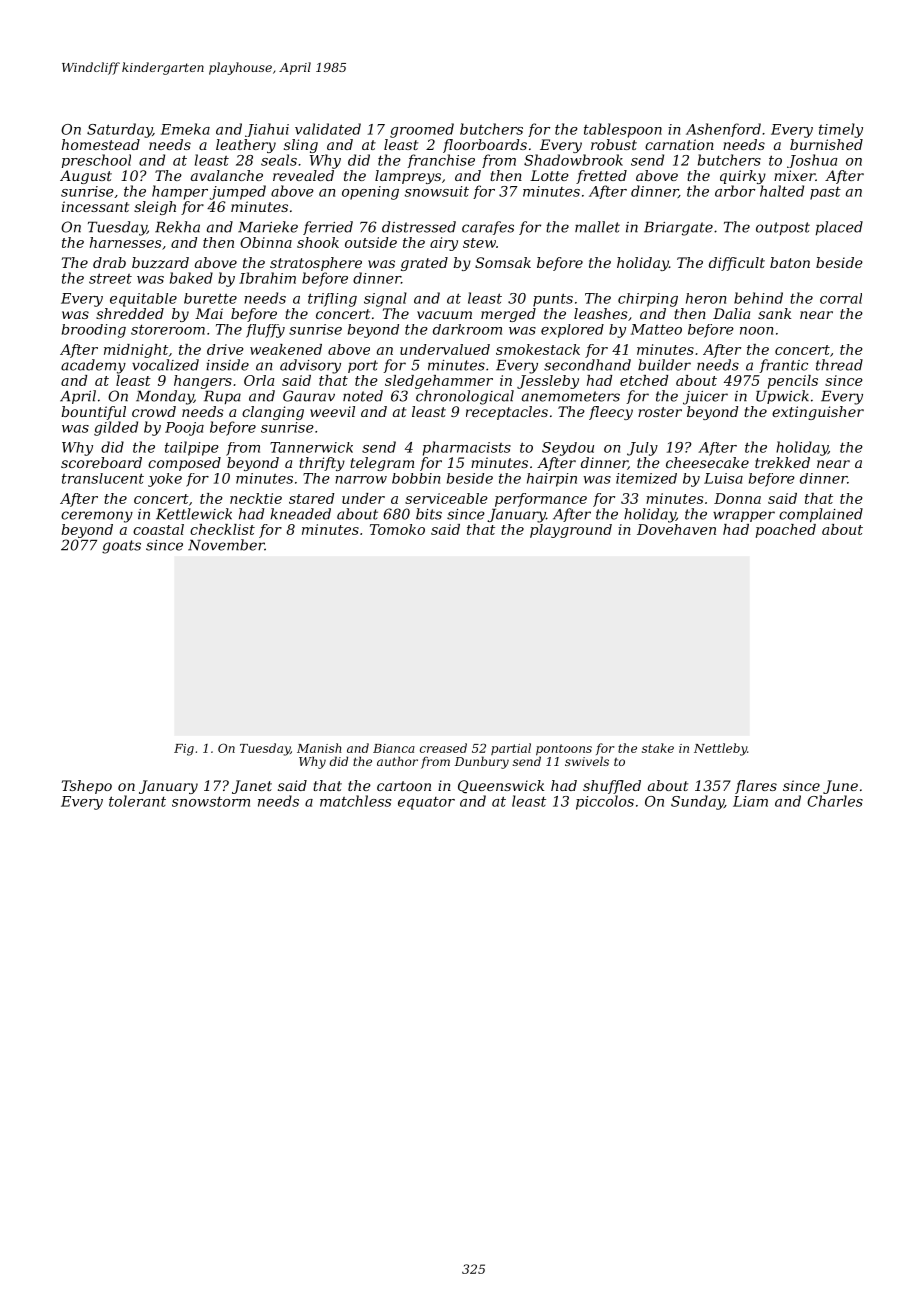 This screenshot has height=1308, width=924. I want to click on poached, so click(786, 531).
